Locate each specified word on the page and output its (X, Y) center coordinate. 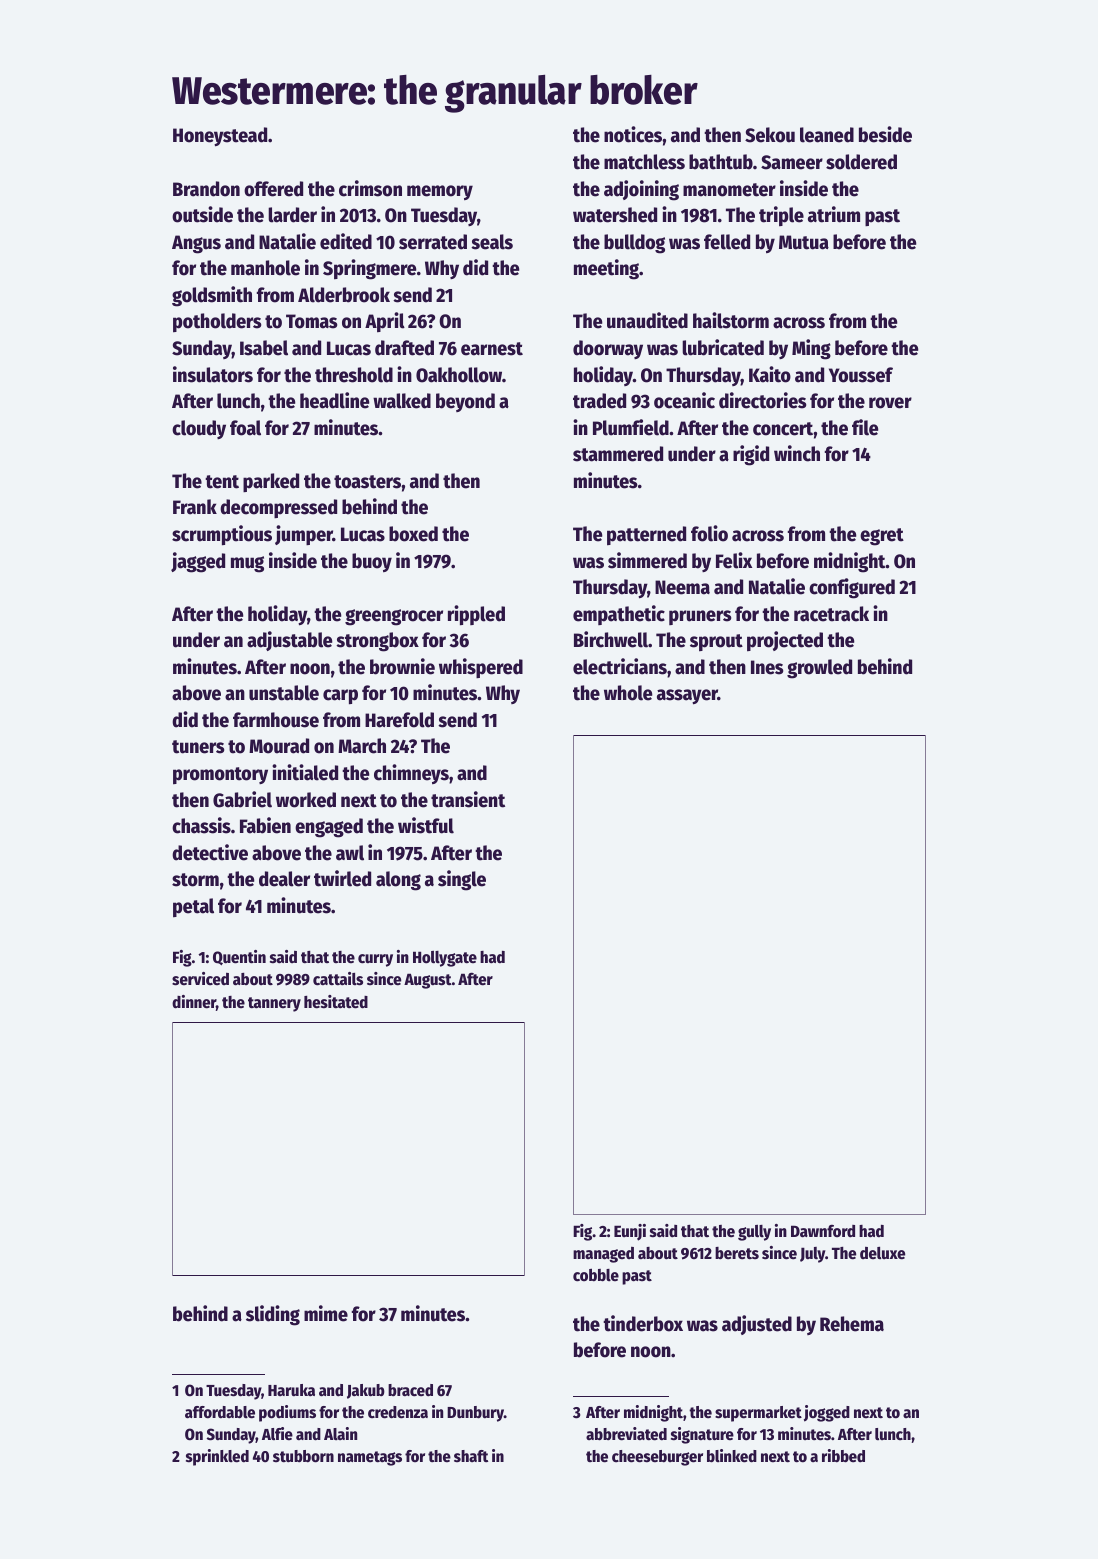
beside (885, 134)
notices (633, 134)
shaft (471, 1456)
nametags (370, 1458)
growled (819, 669)
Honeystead (220, 137)
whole (628, 693)
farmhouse (276, 720)
